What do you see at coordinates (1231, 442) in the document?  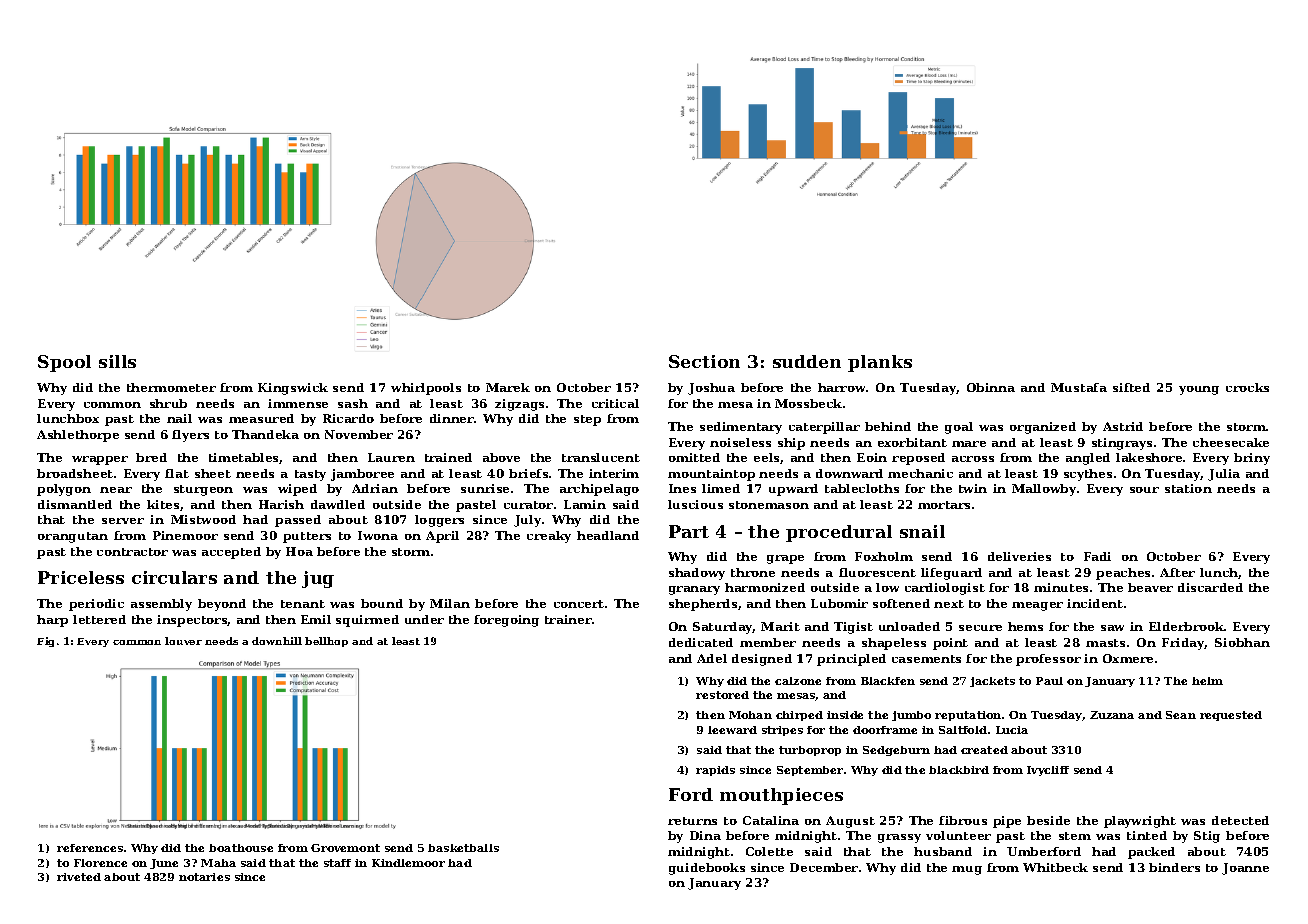 I see `cheesecake` at bounding box center [1231, 442].
